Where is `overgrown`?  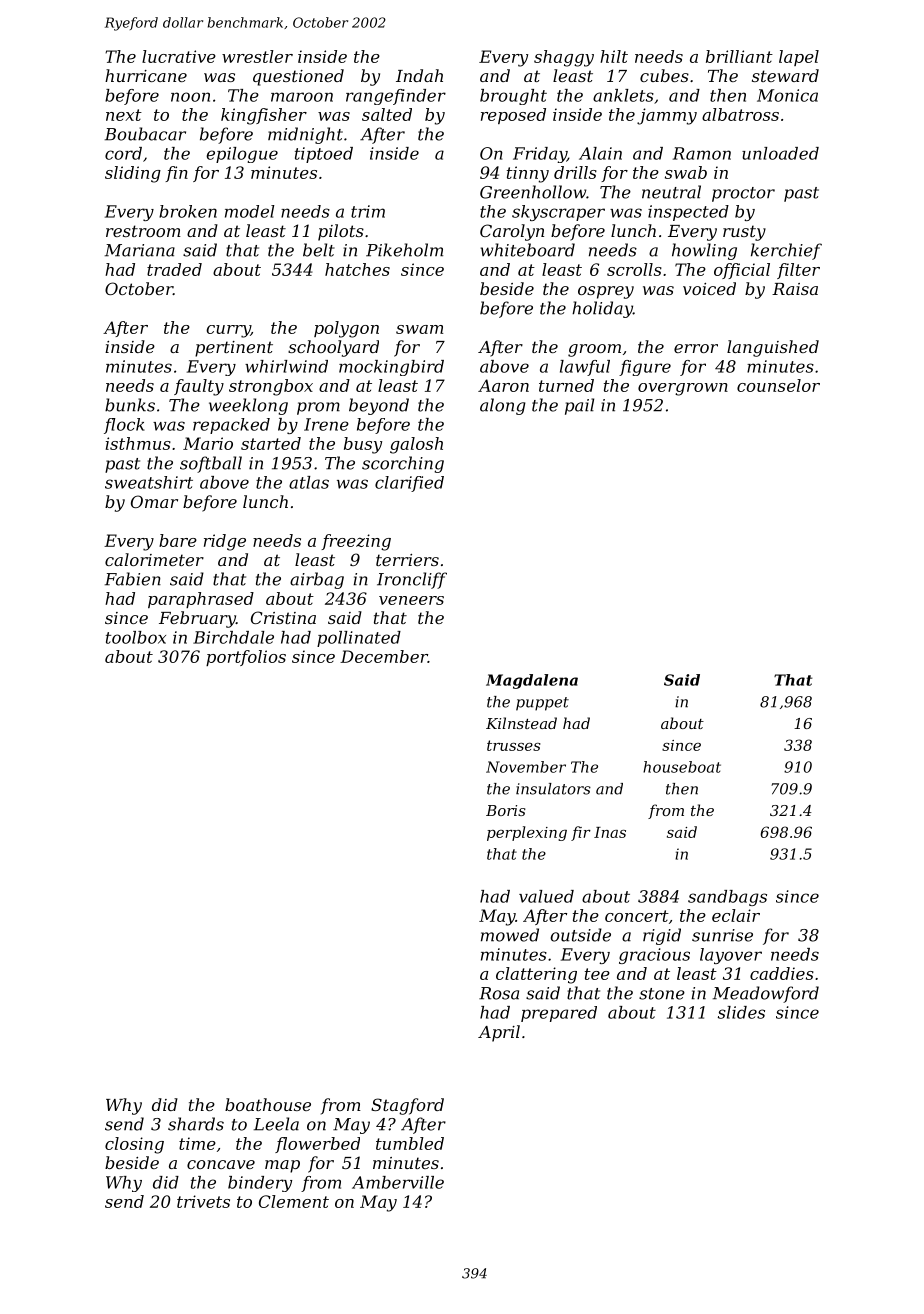
overgrown is located at coordinates (683, 389).
